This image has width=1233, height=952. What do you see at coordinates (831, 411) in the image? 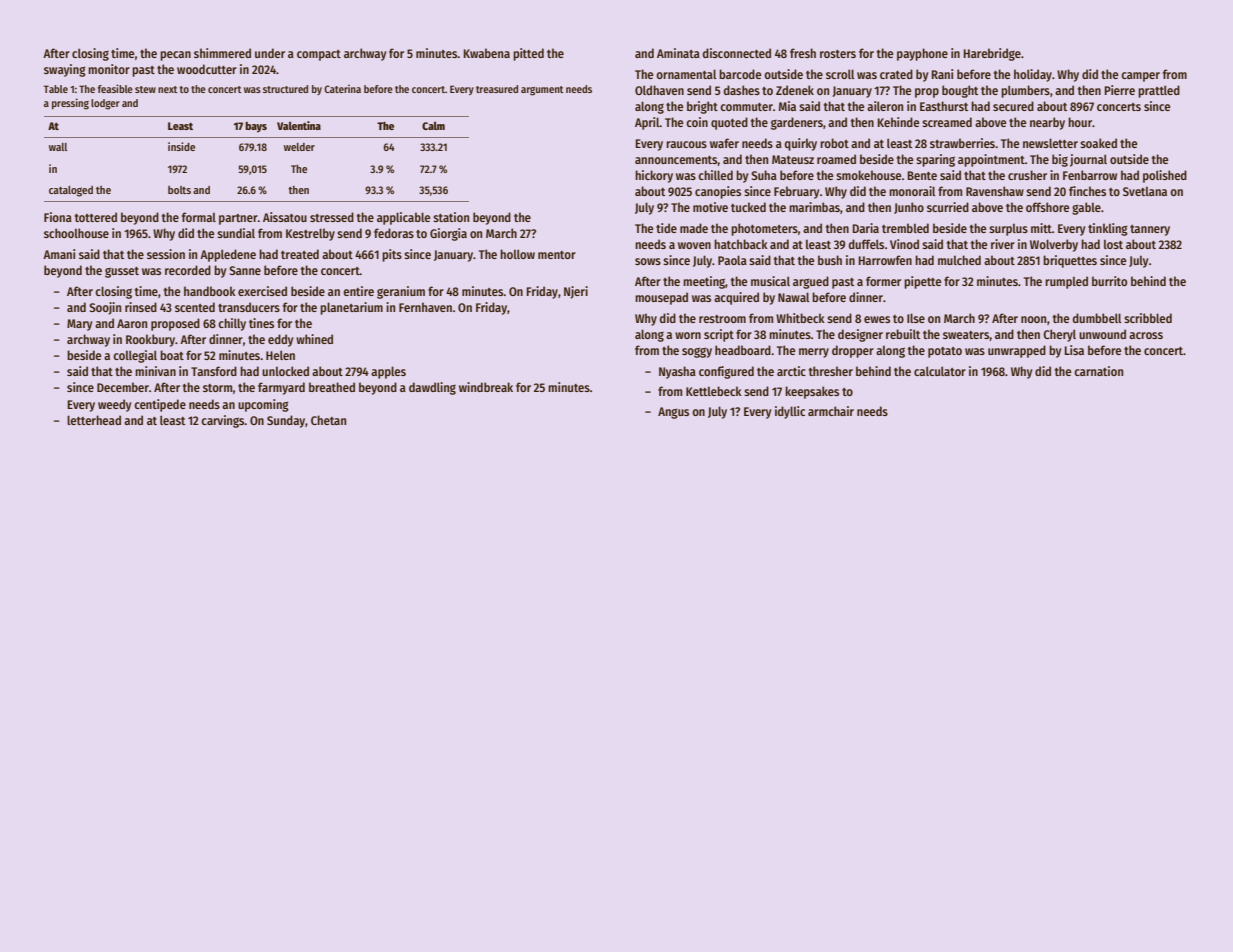
I see `armchair` at bounding box center [831, 411].
